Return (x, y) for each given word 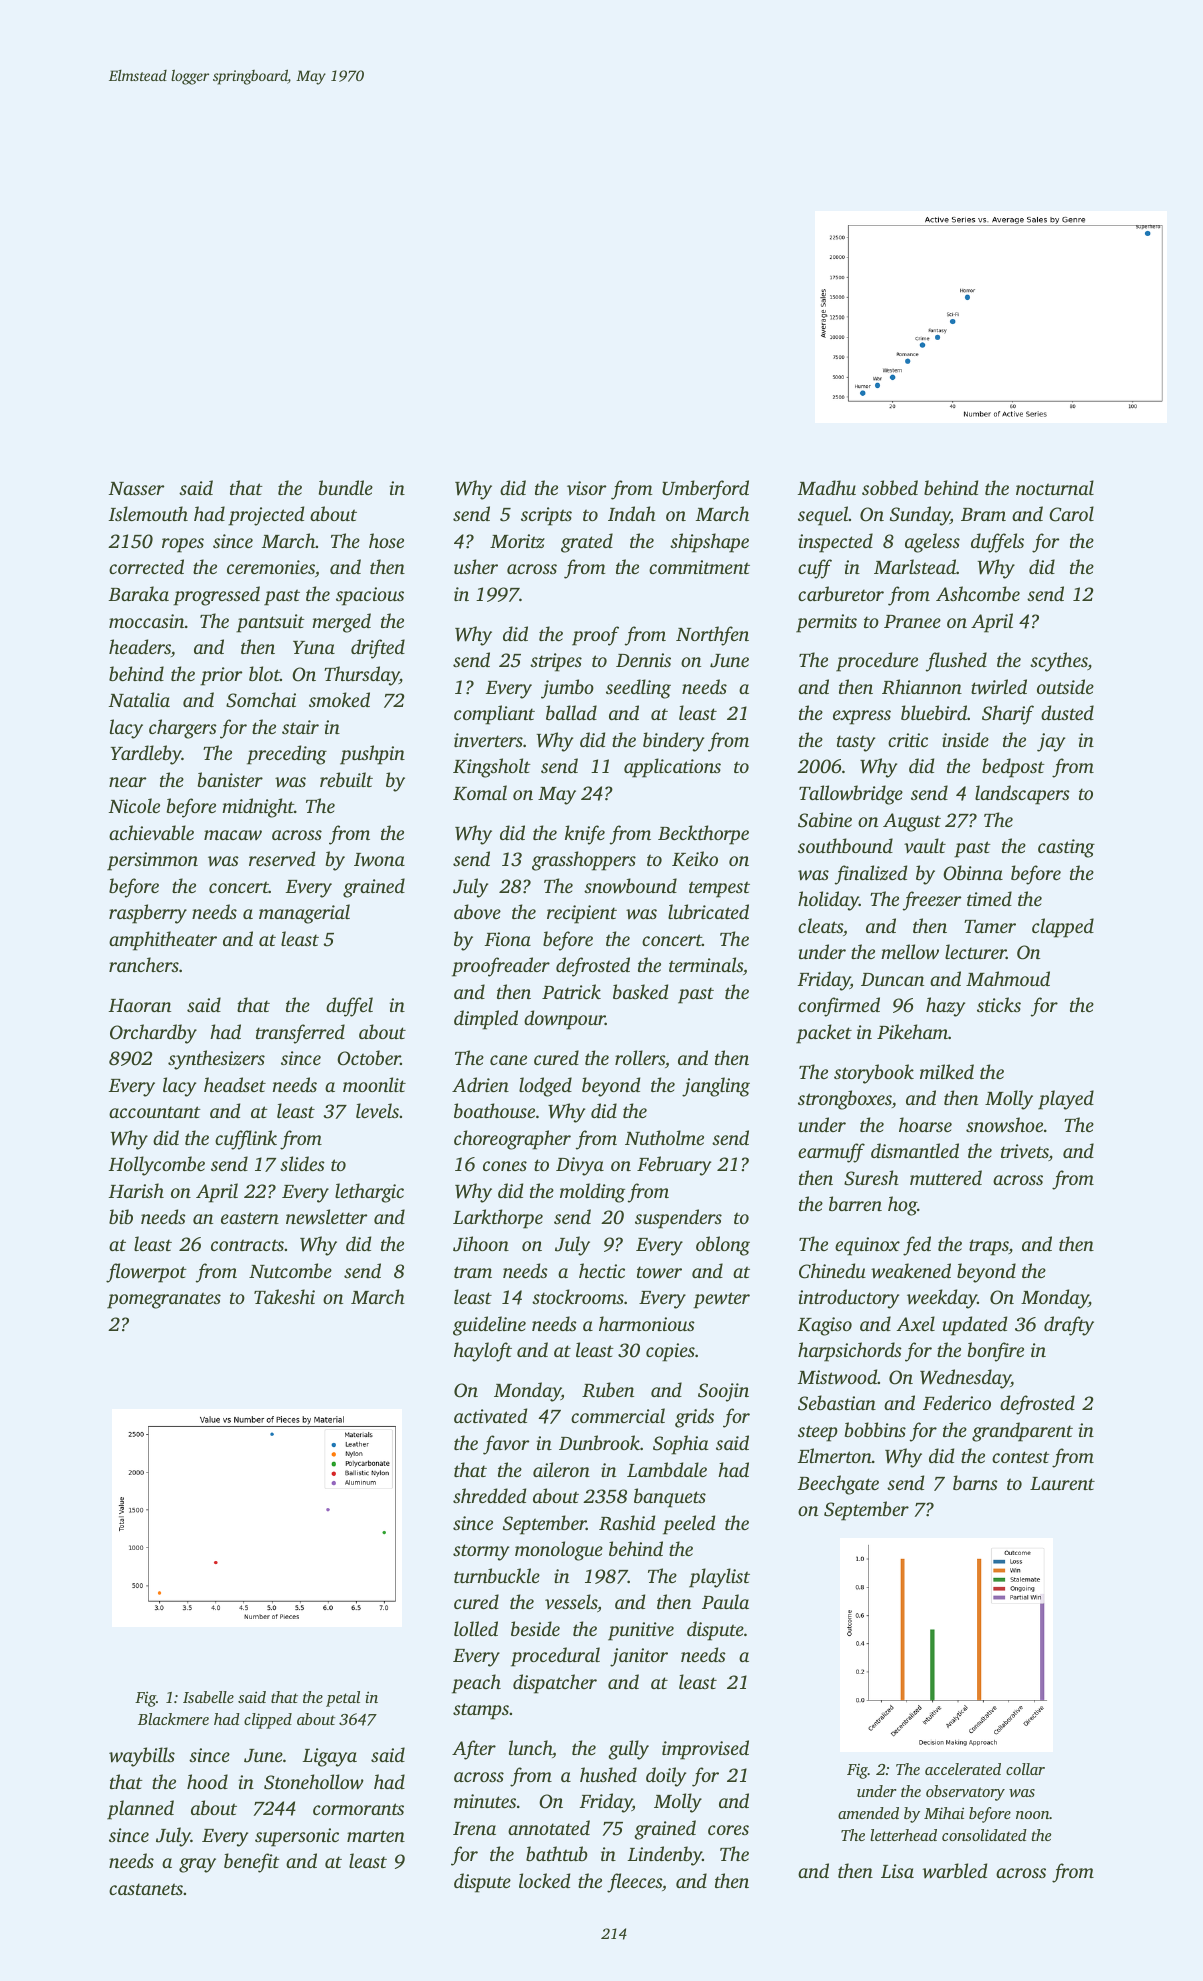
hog (902, 1206)
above (477, 911)
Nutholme (664, 1137)
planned (140, 1810)
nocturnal (1055, 487)
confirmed (839, 1007)
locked (544, 1880)
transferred (300, 1034)
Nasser (137, 488)
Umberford (705, 490)
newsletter (327, 1217)
